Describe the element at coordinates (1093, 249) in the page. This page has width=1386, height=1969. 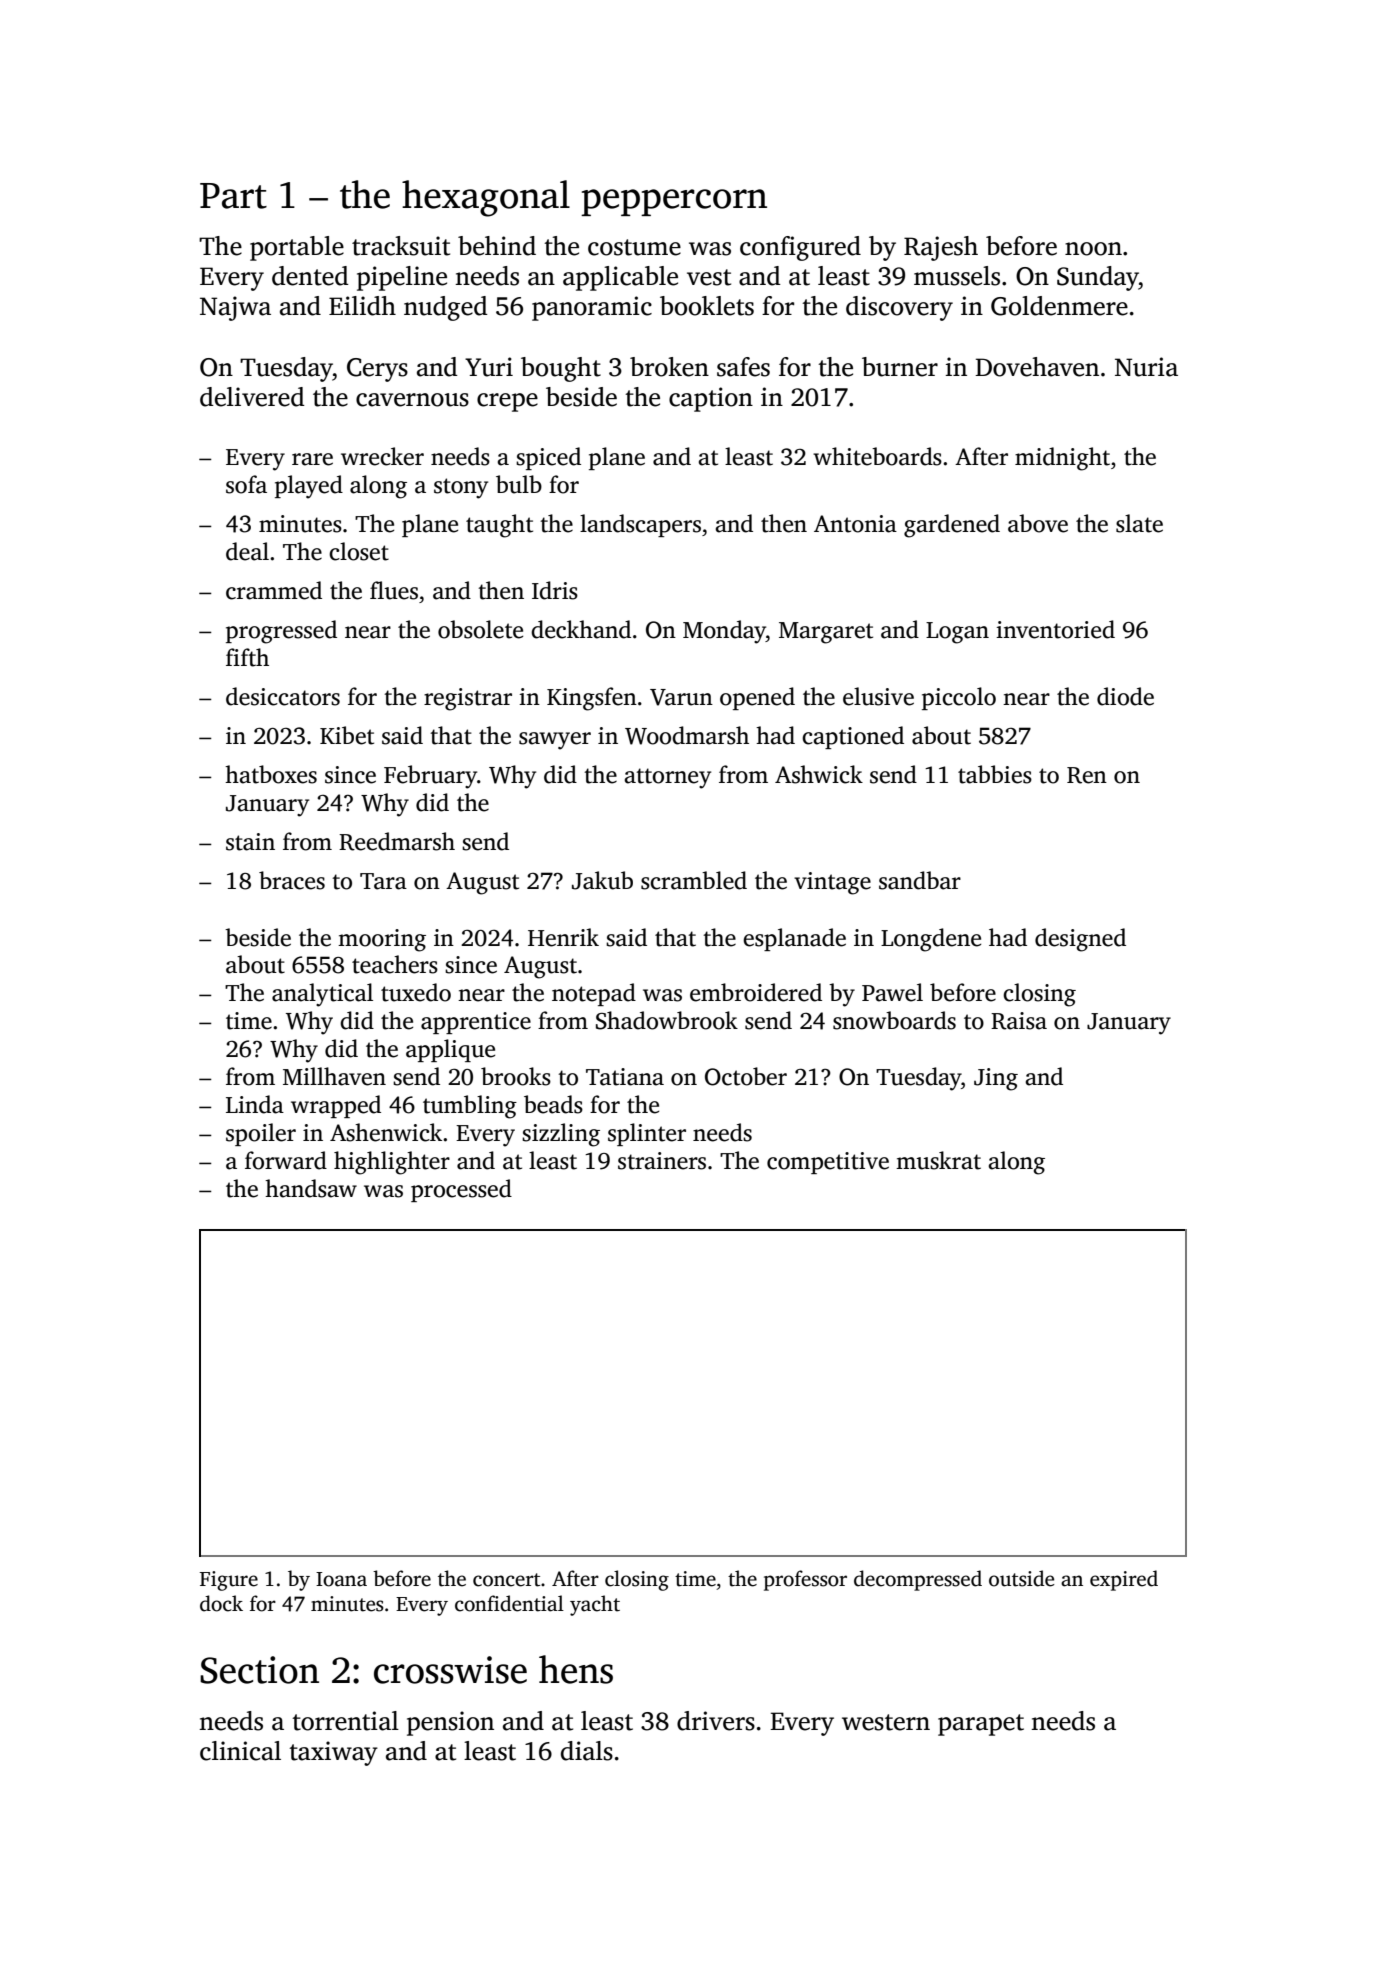
I see `noon` at that location.
